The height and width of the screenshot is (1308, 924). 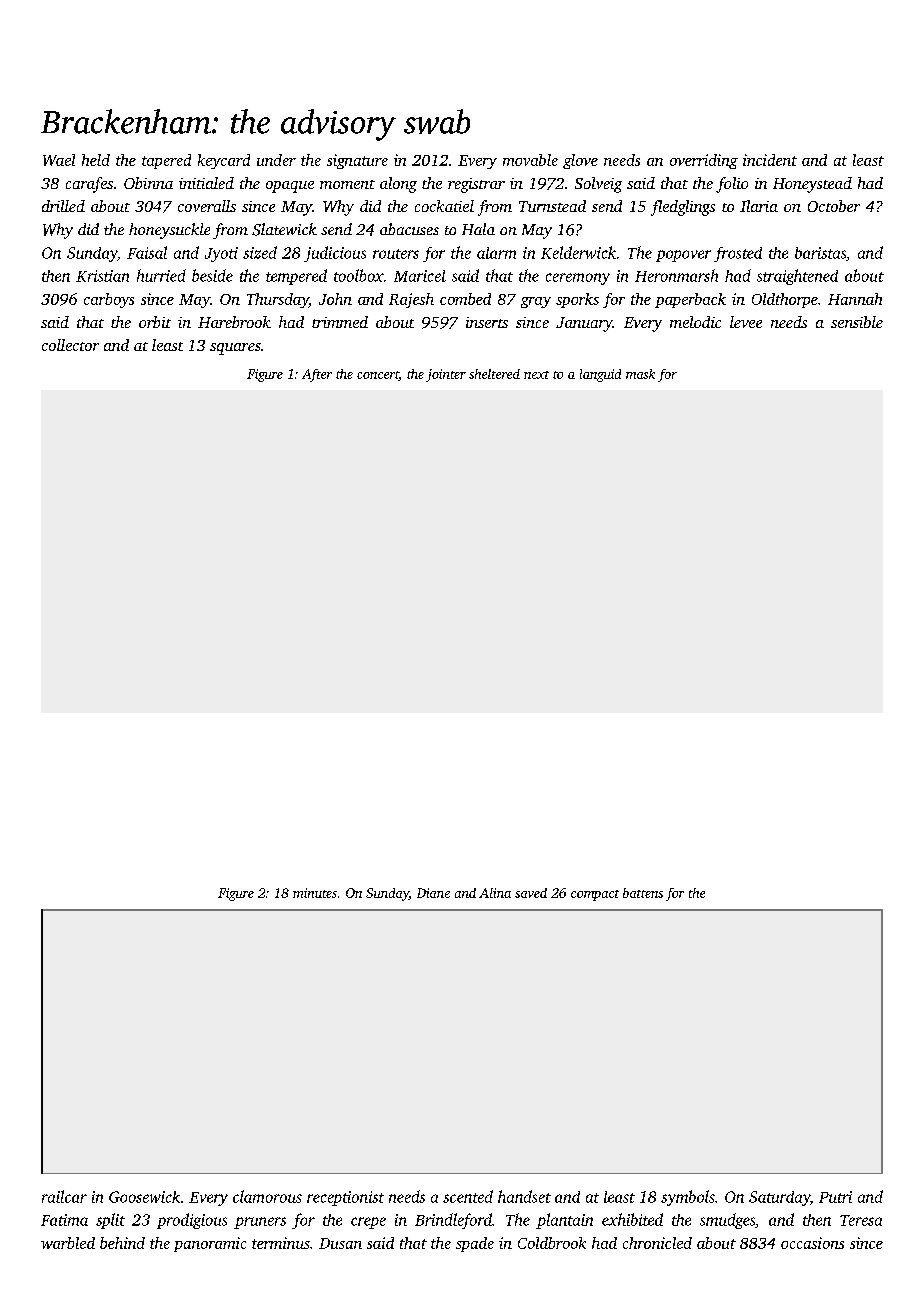 I want to click on railcar, so click(x=64, y=1196).
